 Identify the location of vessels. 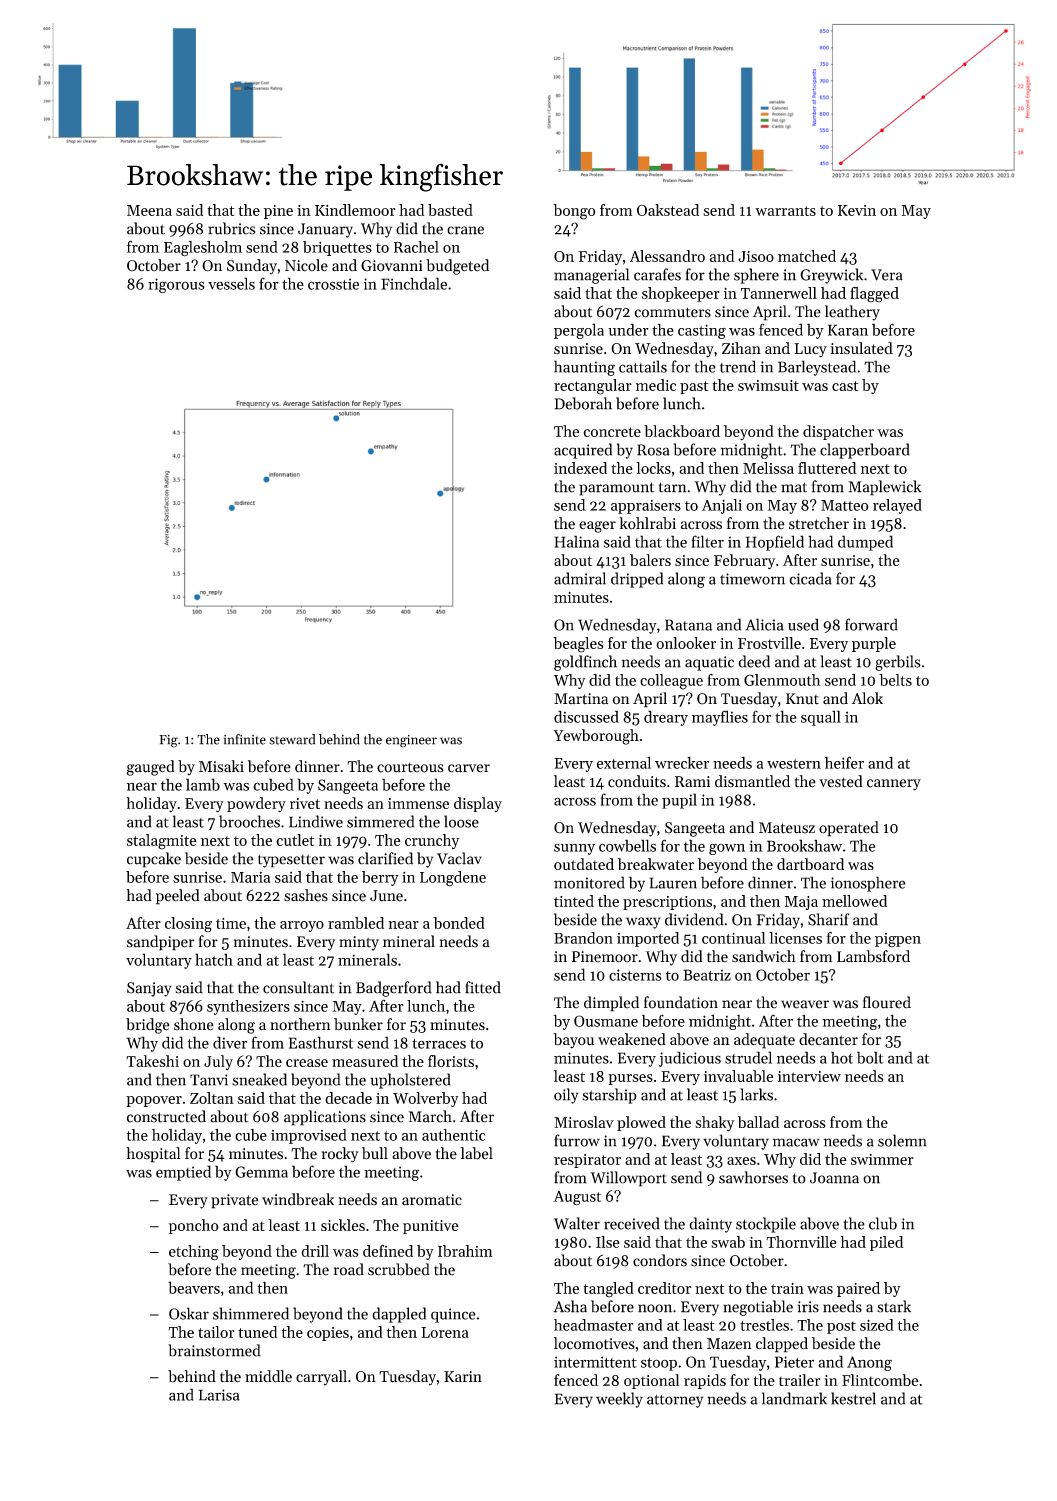
(231, 283).
